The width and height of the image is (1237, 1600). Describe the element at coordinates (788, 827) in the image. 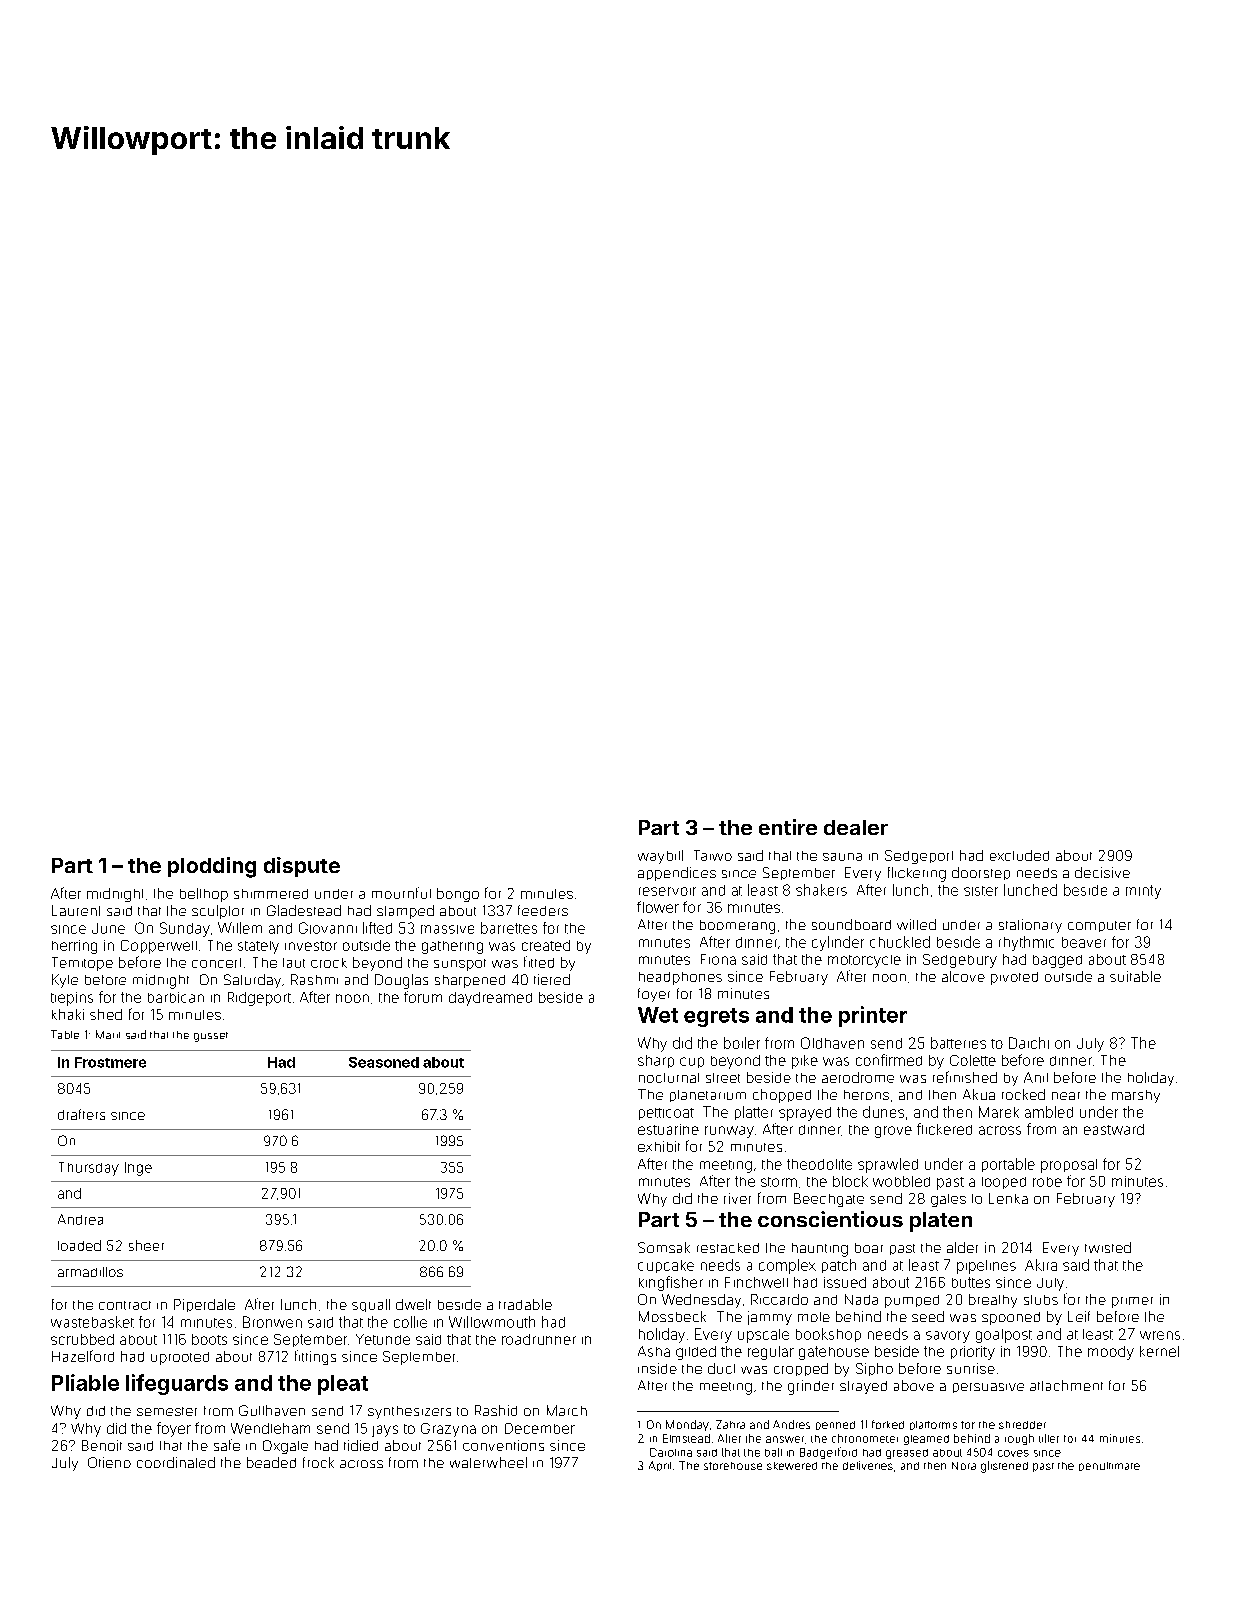

I see `entire` at that location.
